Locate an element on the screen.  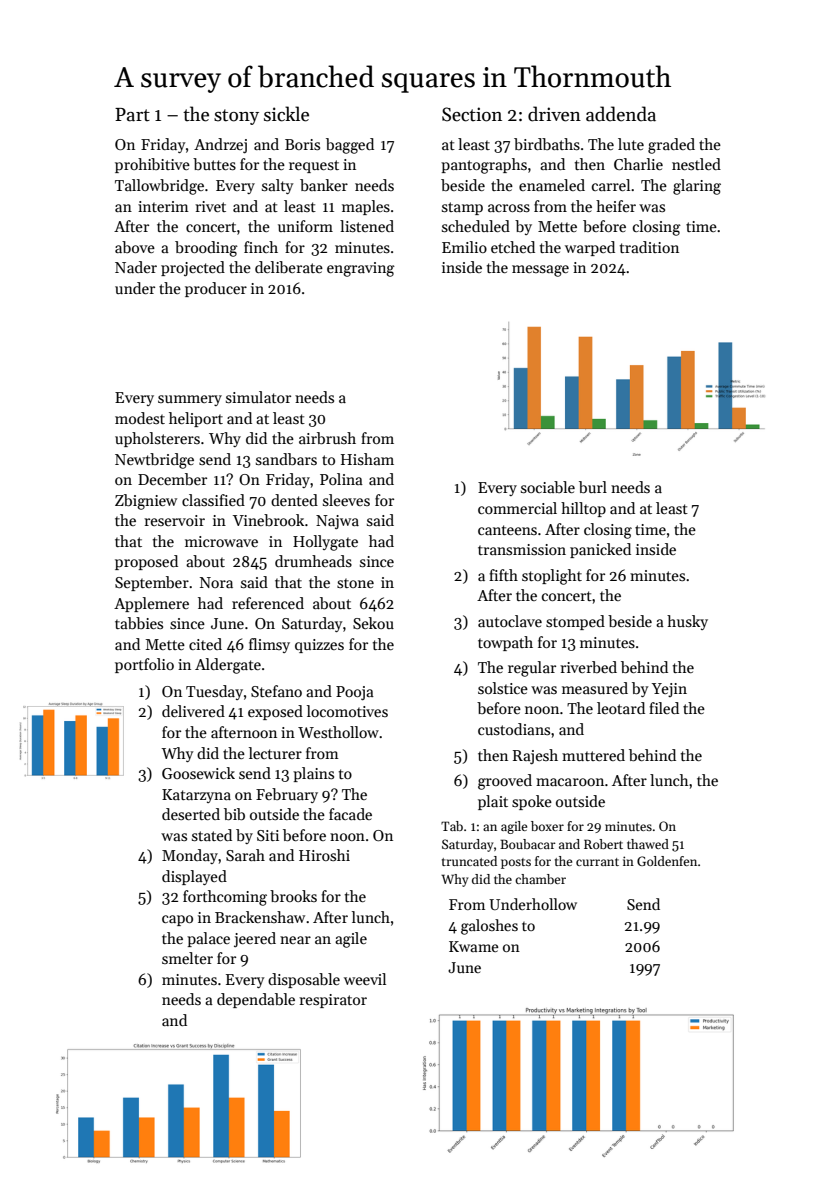
simulator is located at coordinates (258, 397).
